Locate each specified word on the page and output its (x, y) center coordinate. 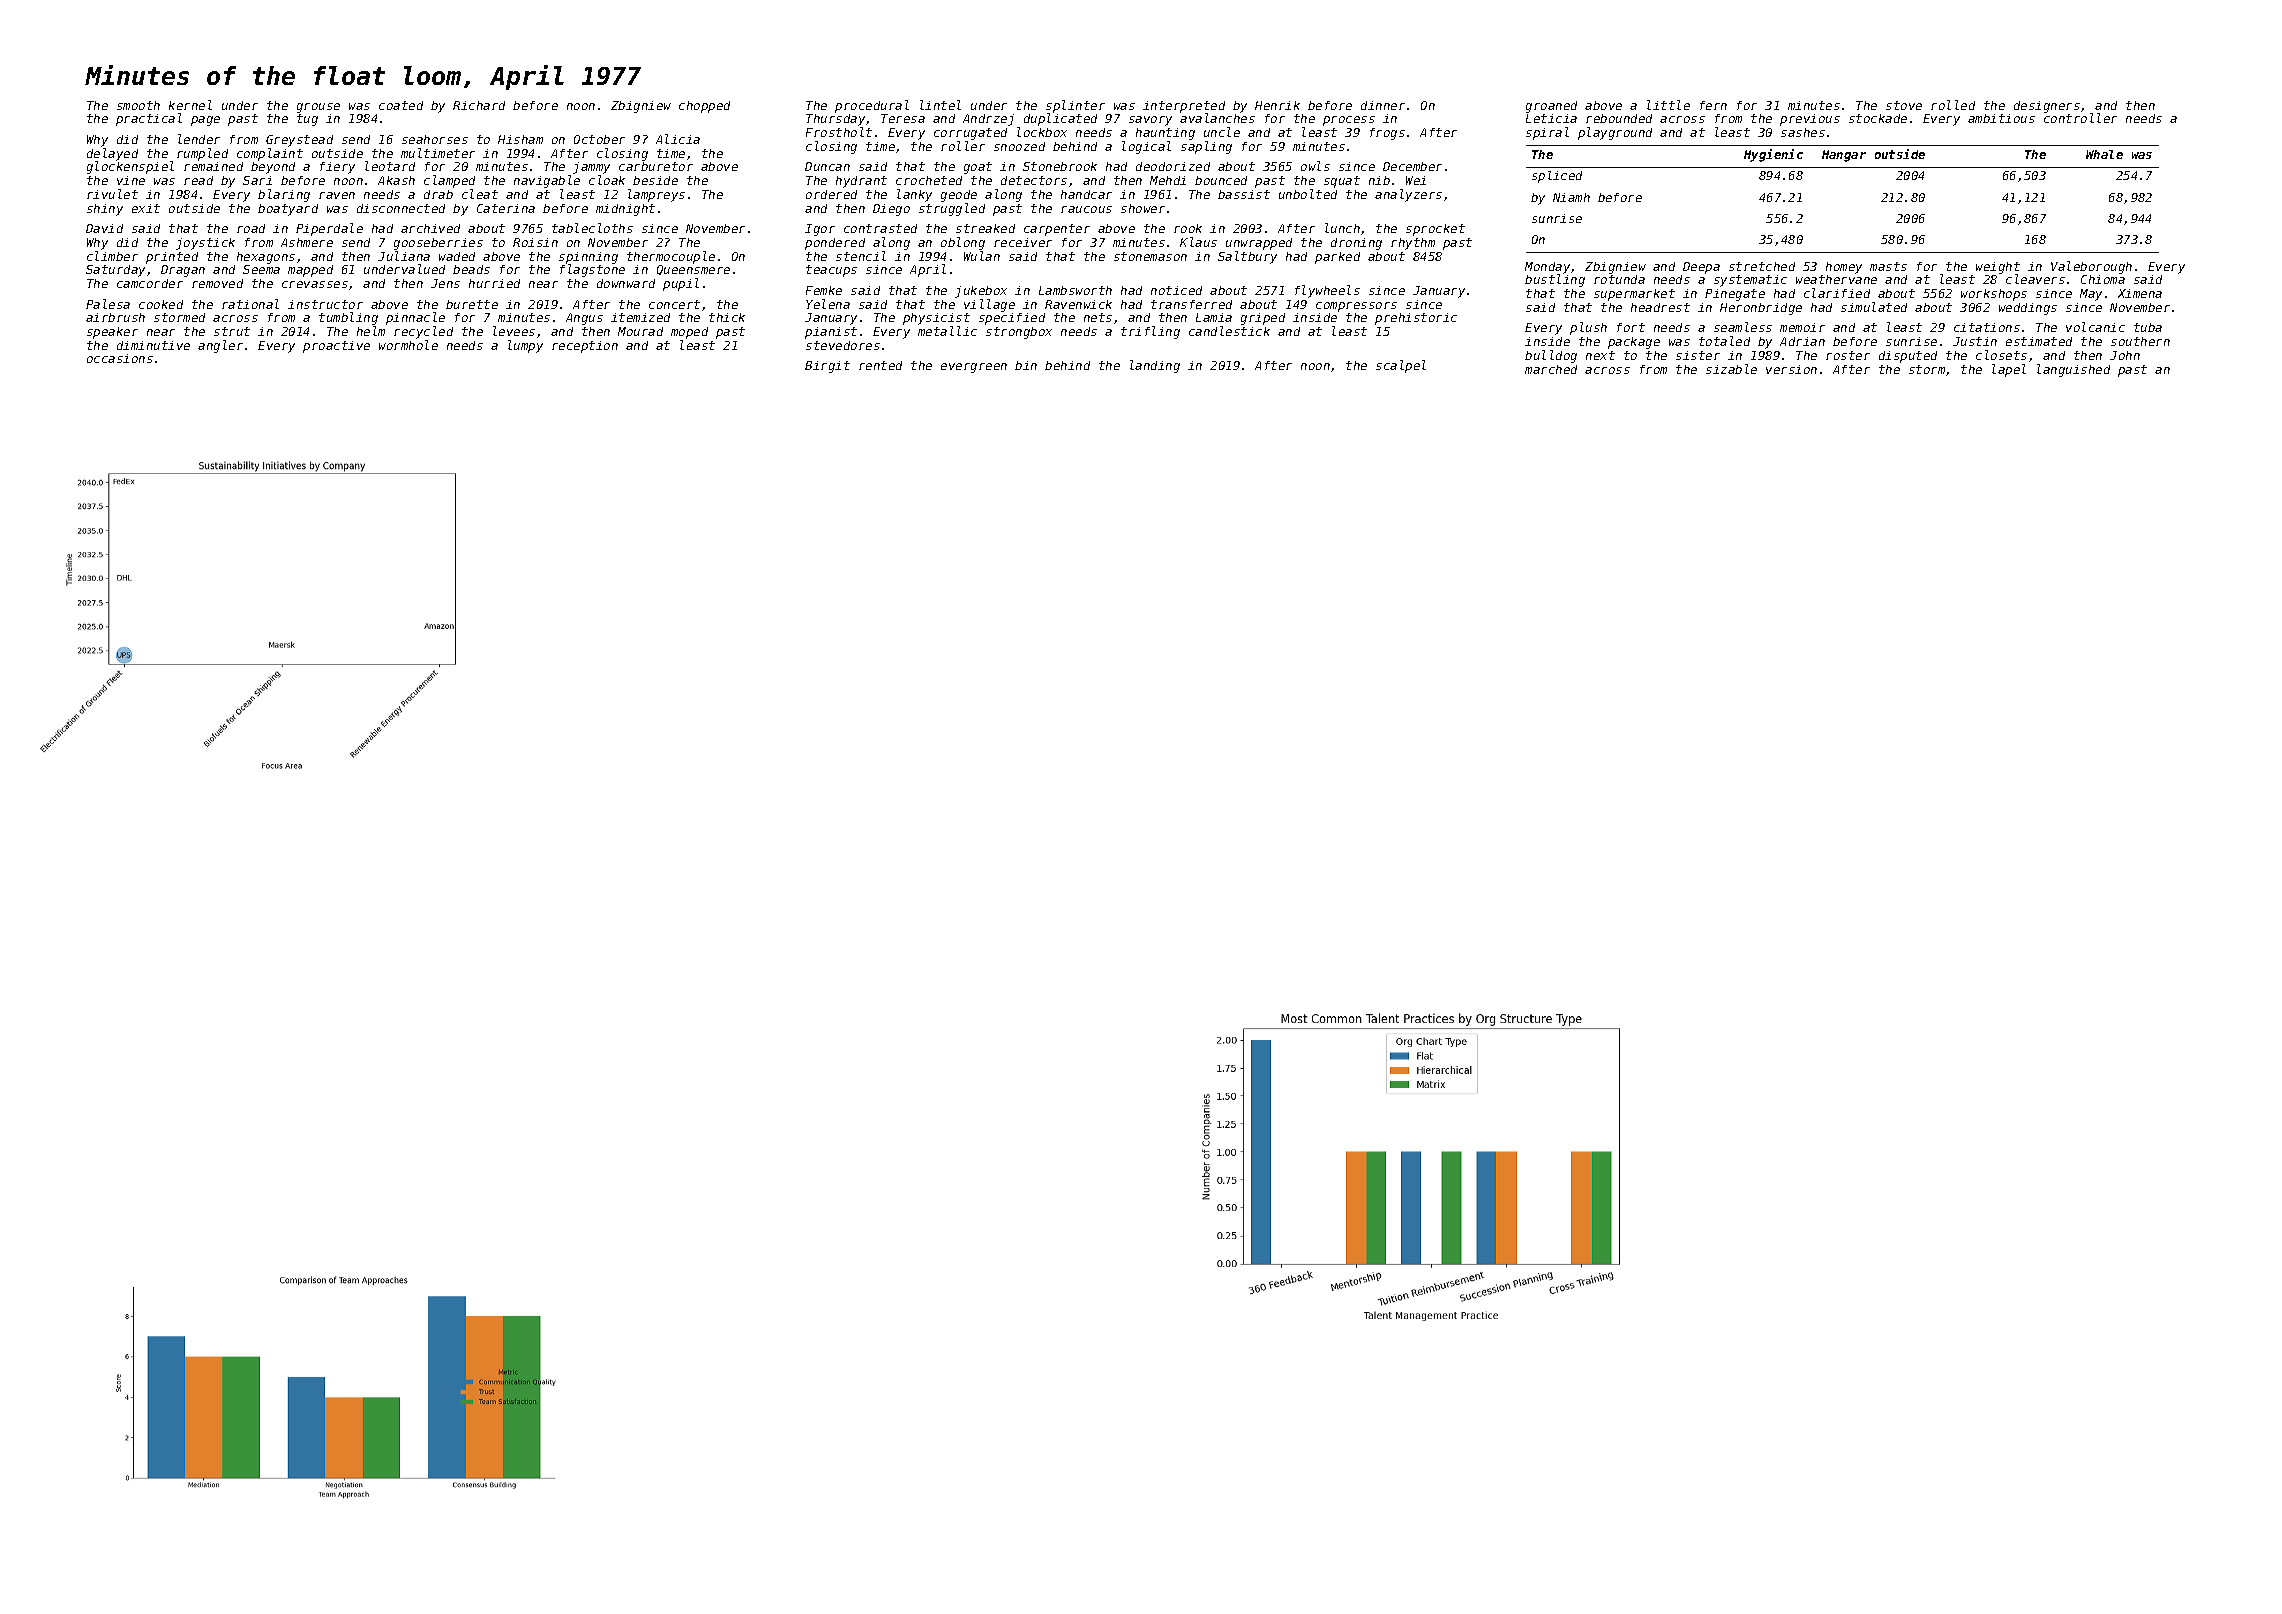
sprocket (1435, 230)
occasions (120, 358)
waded (457, 256)
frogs (1387, 134)
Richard (479, 105)
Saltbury (1247, 257)
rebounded (1619, 118)
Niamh (1571, 197)
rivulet (112, 194)
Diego (891, 210)
